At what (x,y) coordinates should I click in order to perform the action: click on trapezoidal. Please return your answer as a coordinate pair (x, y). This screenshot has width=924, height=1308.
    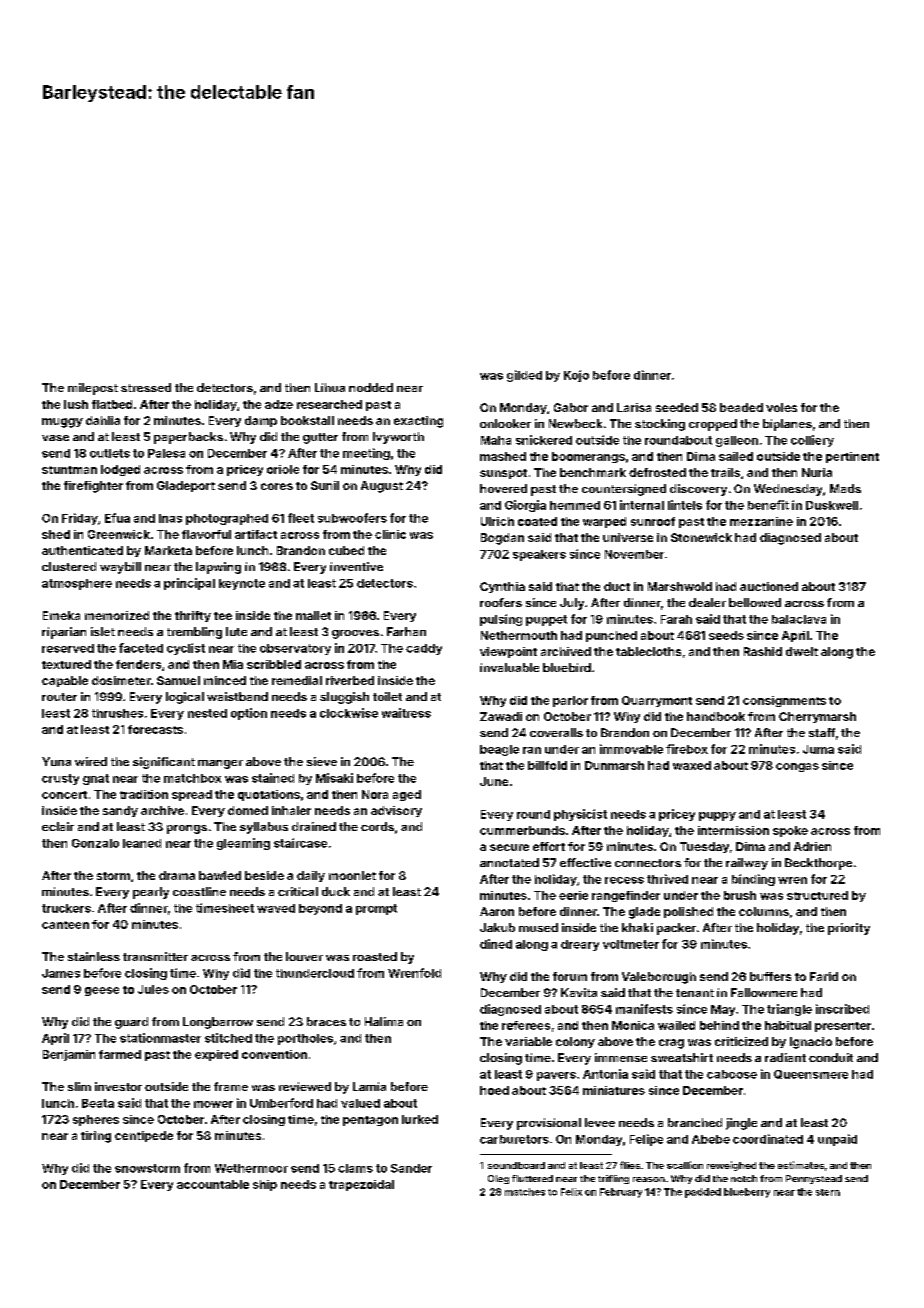
    Looking at the image, I should click on (361, 1185).
